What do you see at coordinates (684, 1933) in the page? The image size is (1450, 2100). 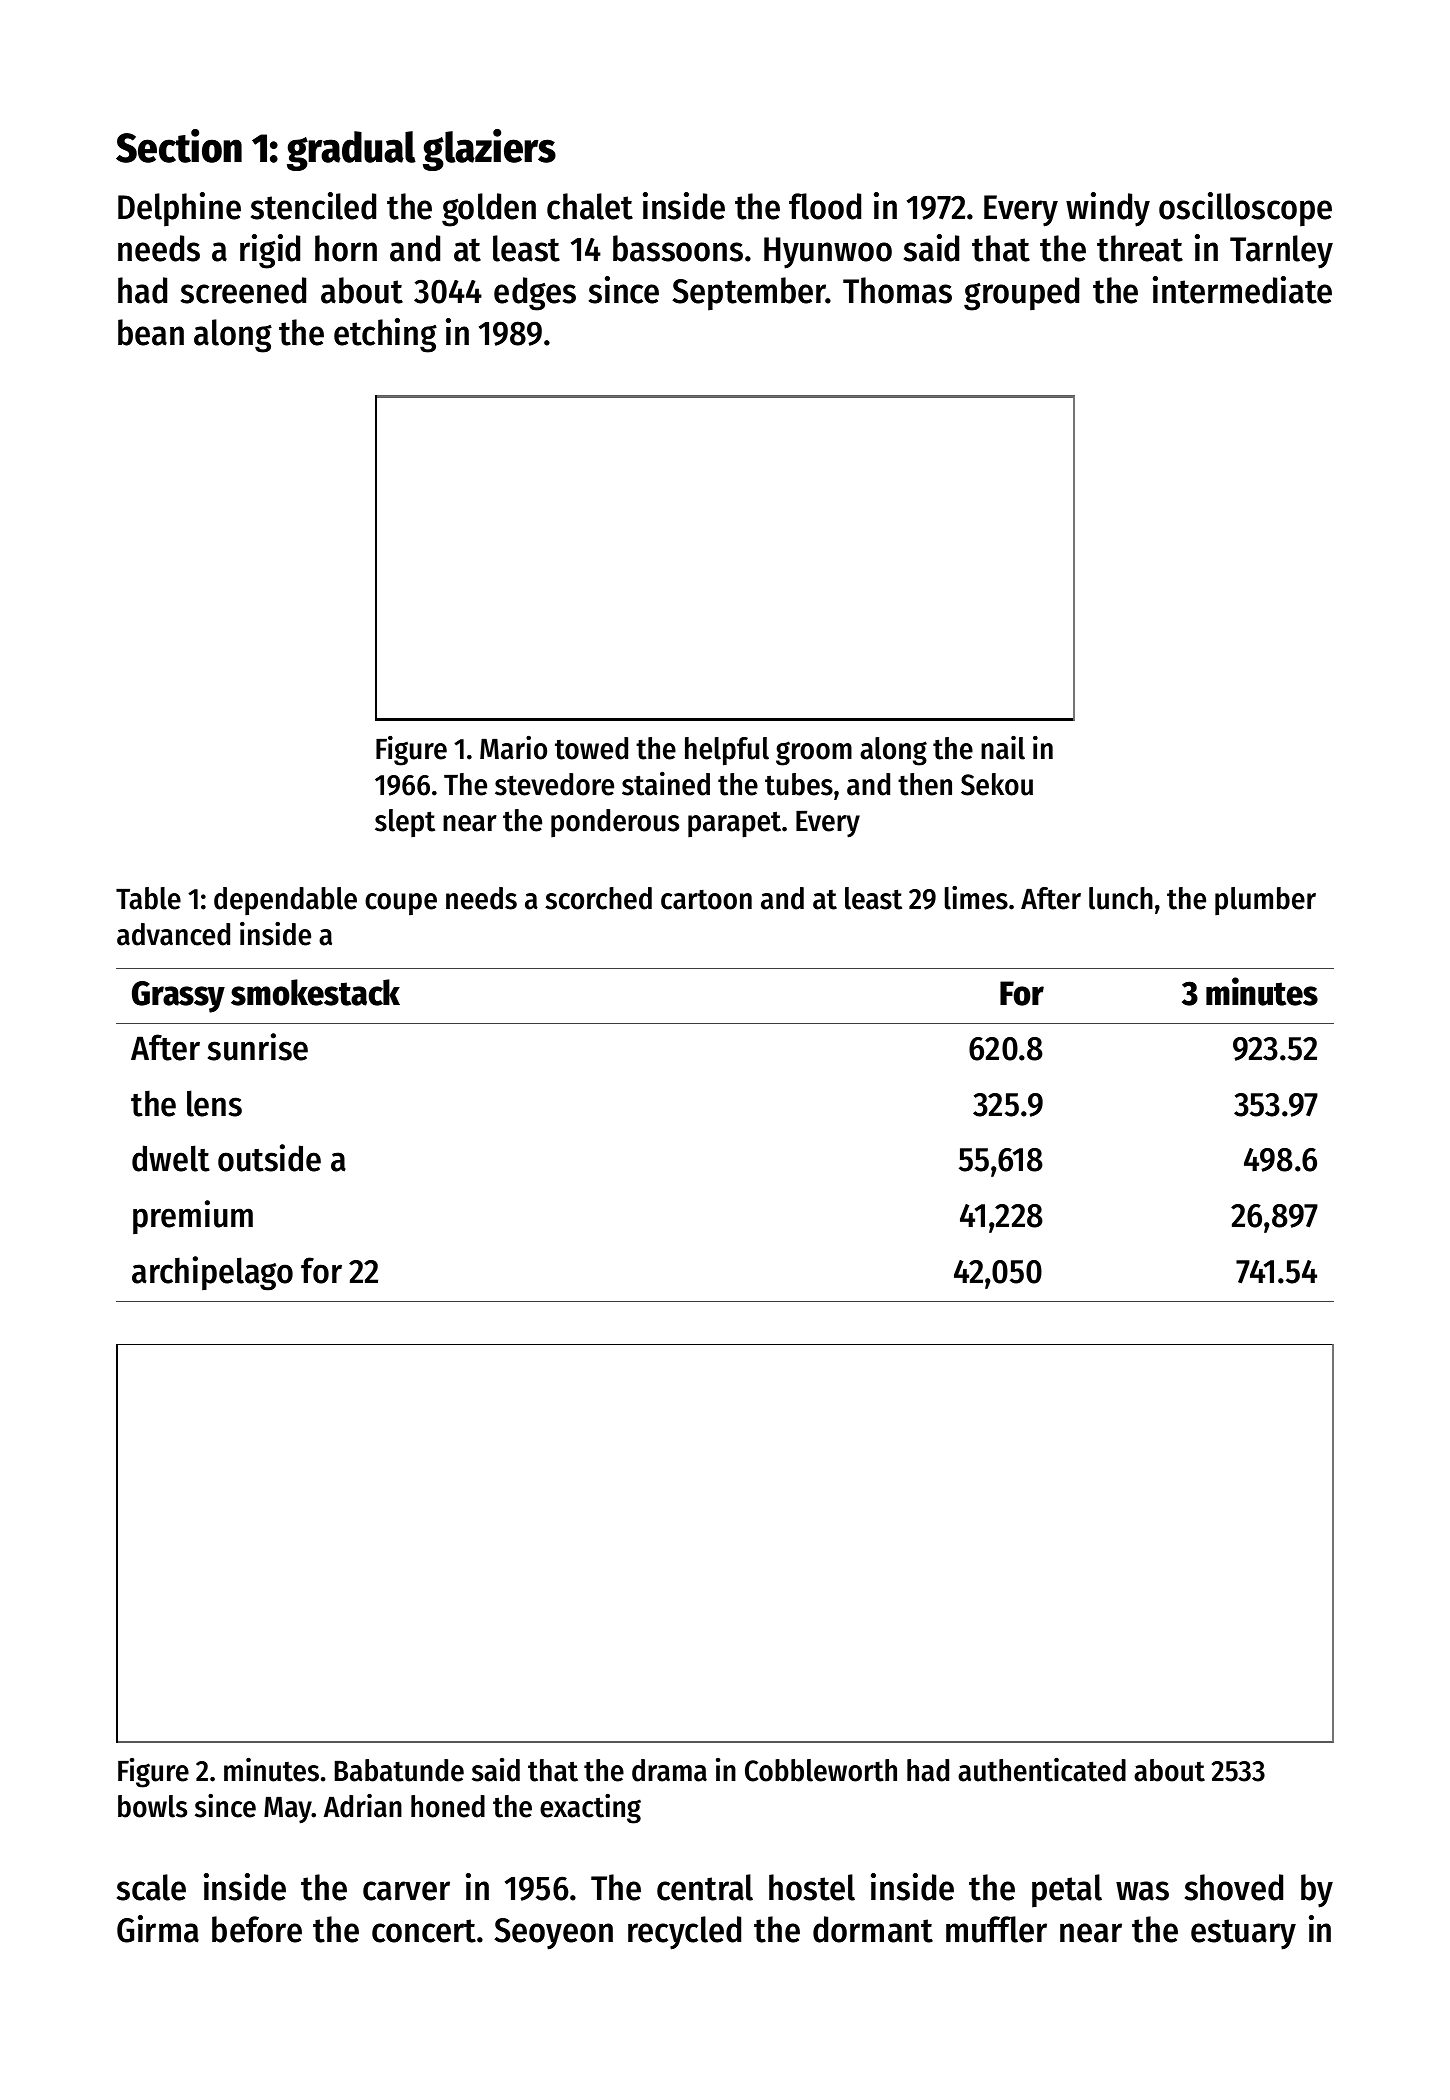 I see `recycled` at bounding box center [684, 1933].
